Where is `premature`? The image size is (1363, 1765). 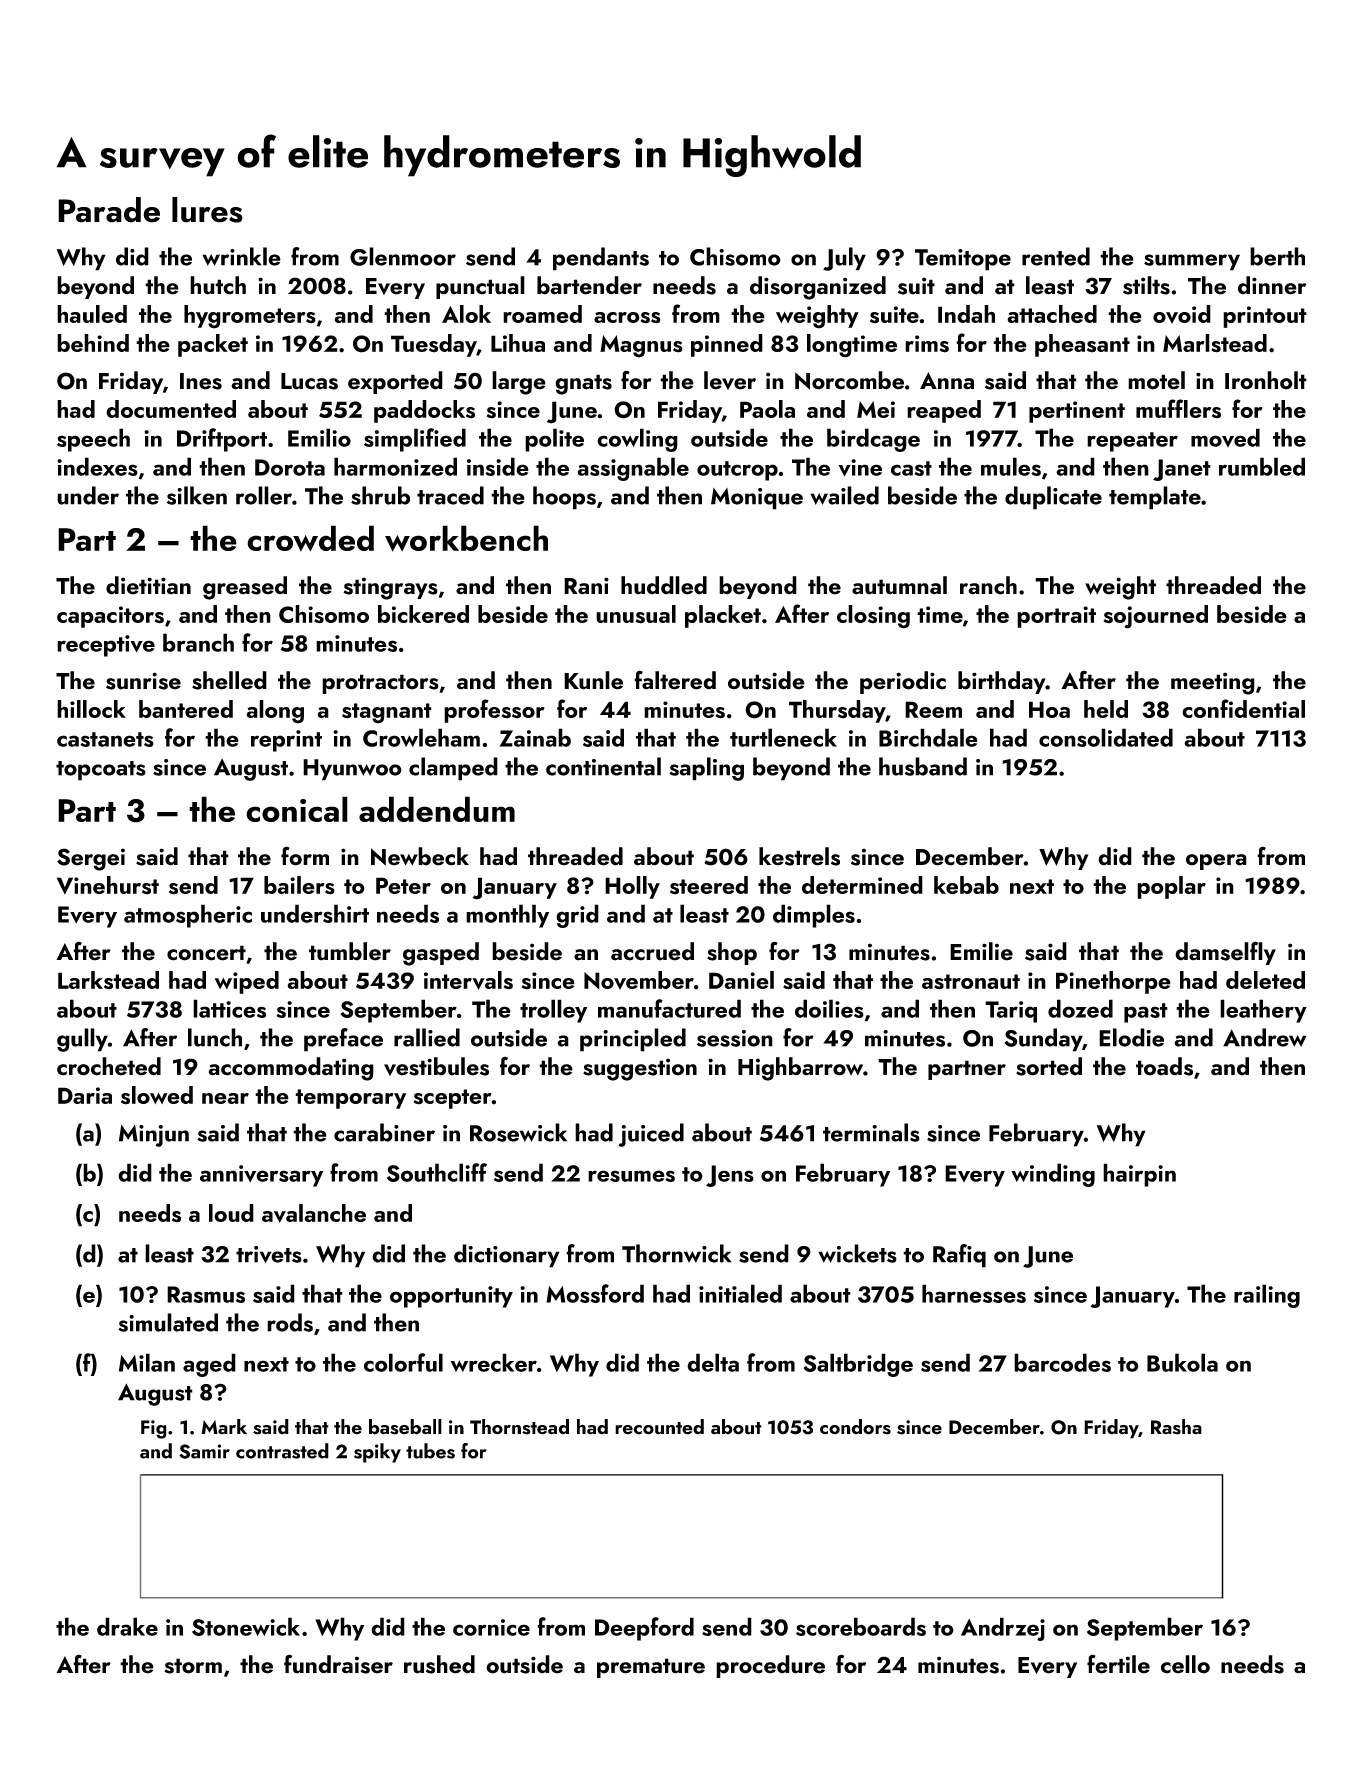 premature is located at coordinates (651, 1668).
